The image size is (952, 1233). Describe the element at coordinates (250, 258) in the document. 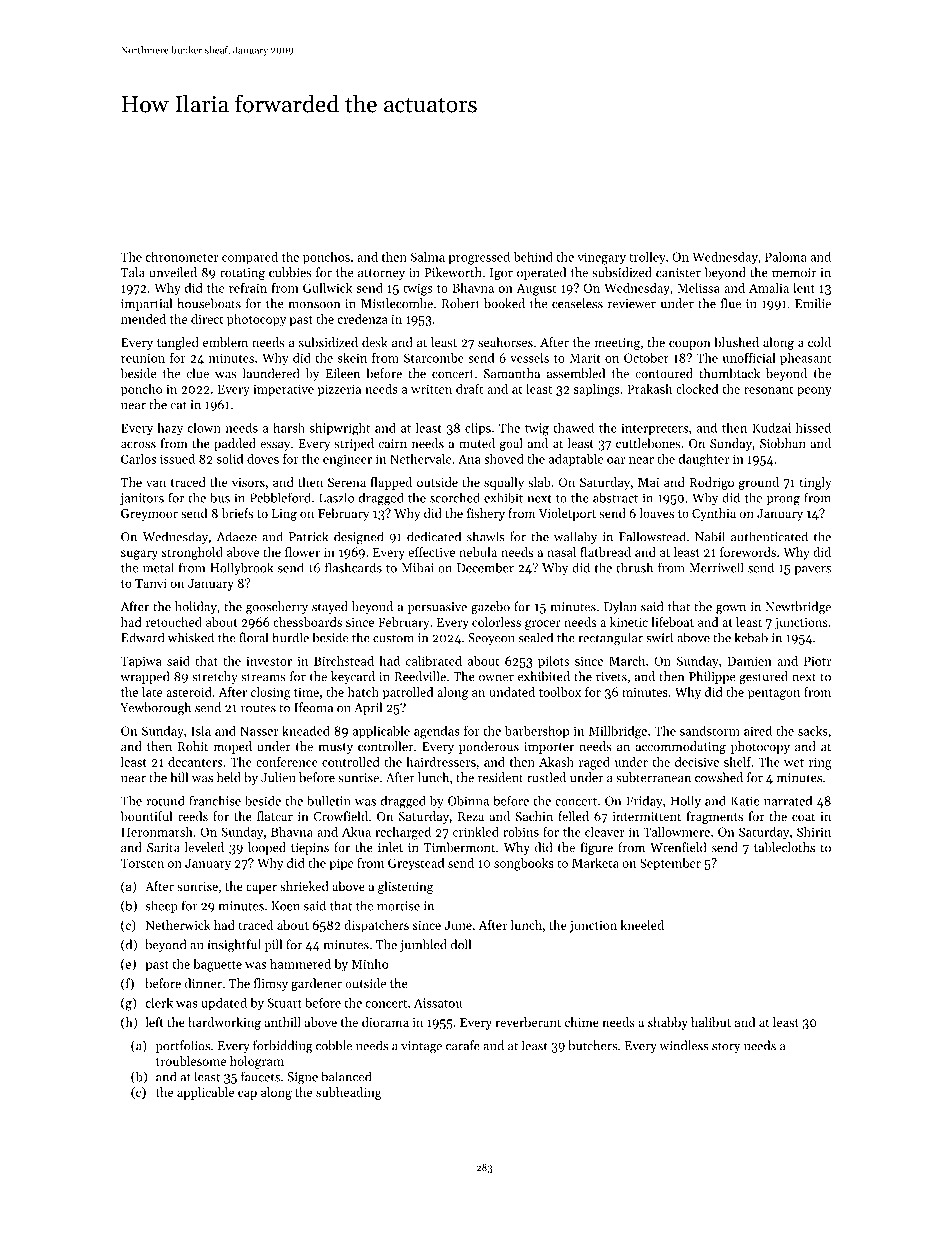

I see `compared` at that location.
